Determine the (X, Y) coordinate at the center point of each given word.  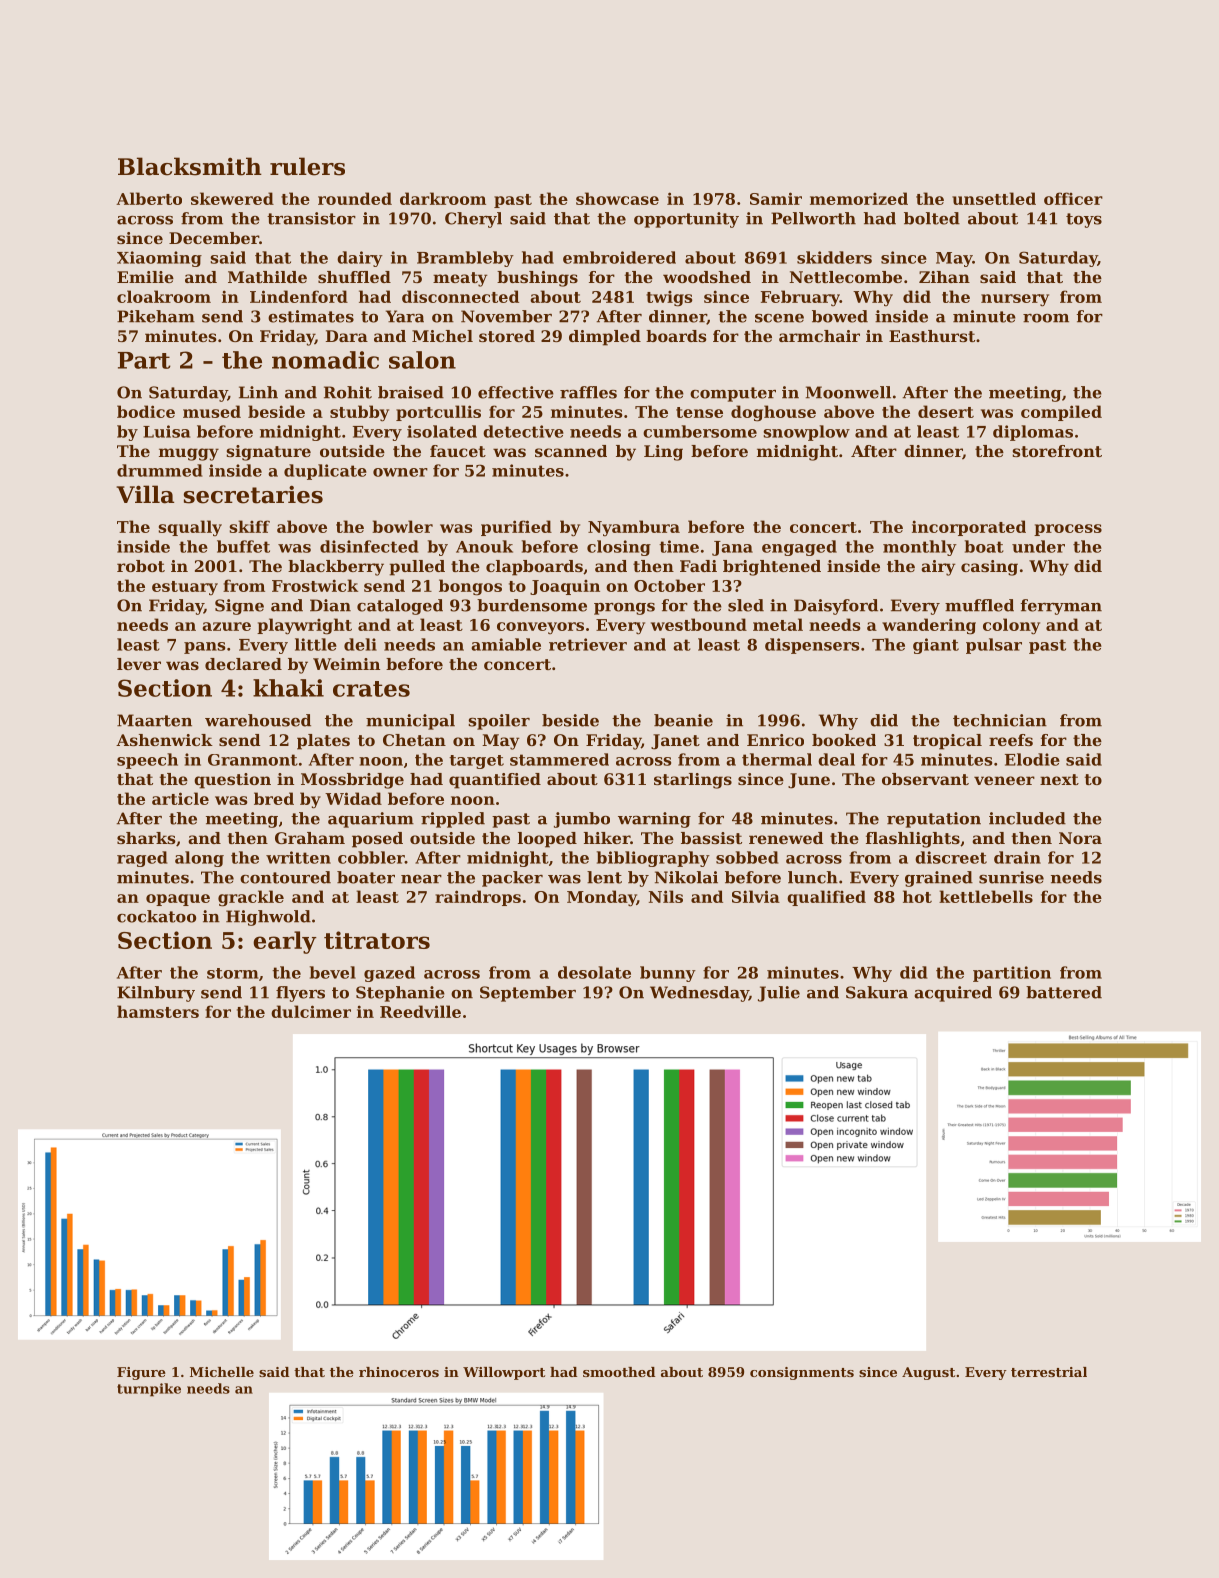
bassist (711, 838)
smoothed (619, 1372)
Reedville (420, 1011)
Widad (353, 798)
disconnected (460, 296)
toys (1084, 220)
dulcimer (311, 1011)
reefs (1011, 740)
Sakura (877, 992)
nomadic (325, 360)
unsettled (994, 198)
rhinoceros (399, 1372)
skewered (232, 198)
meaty (460, 279)
